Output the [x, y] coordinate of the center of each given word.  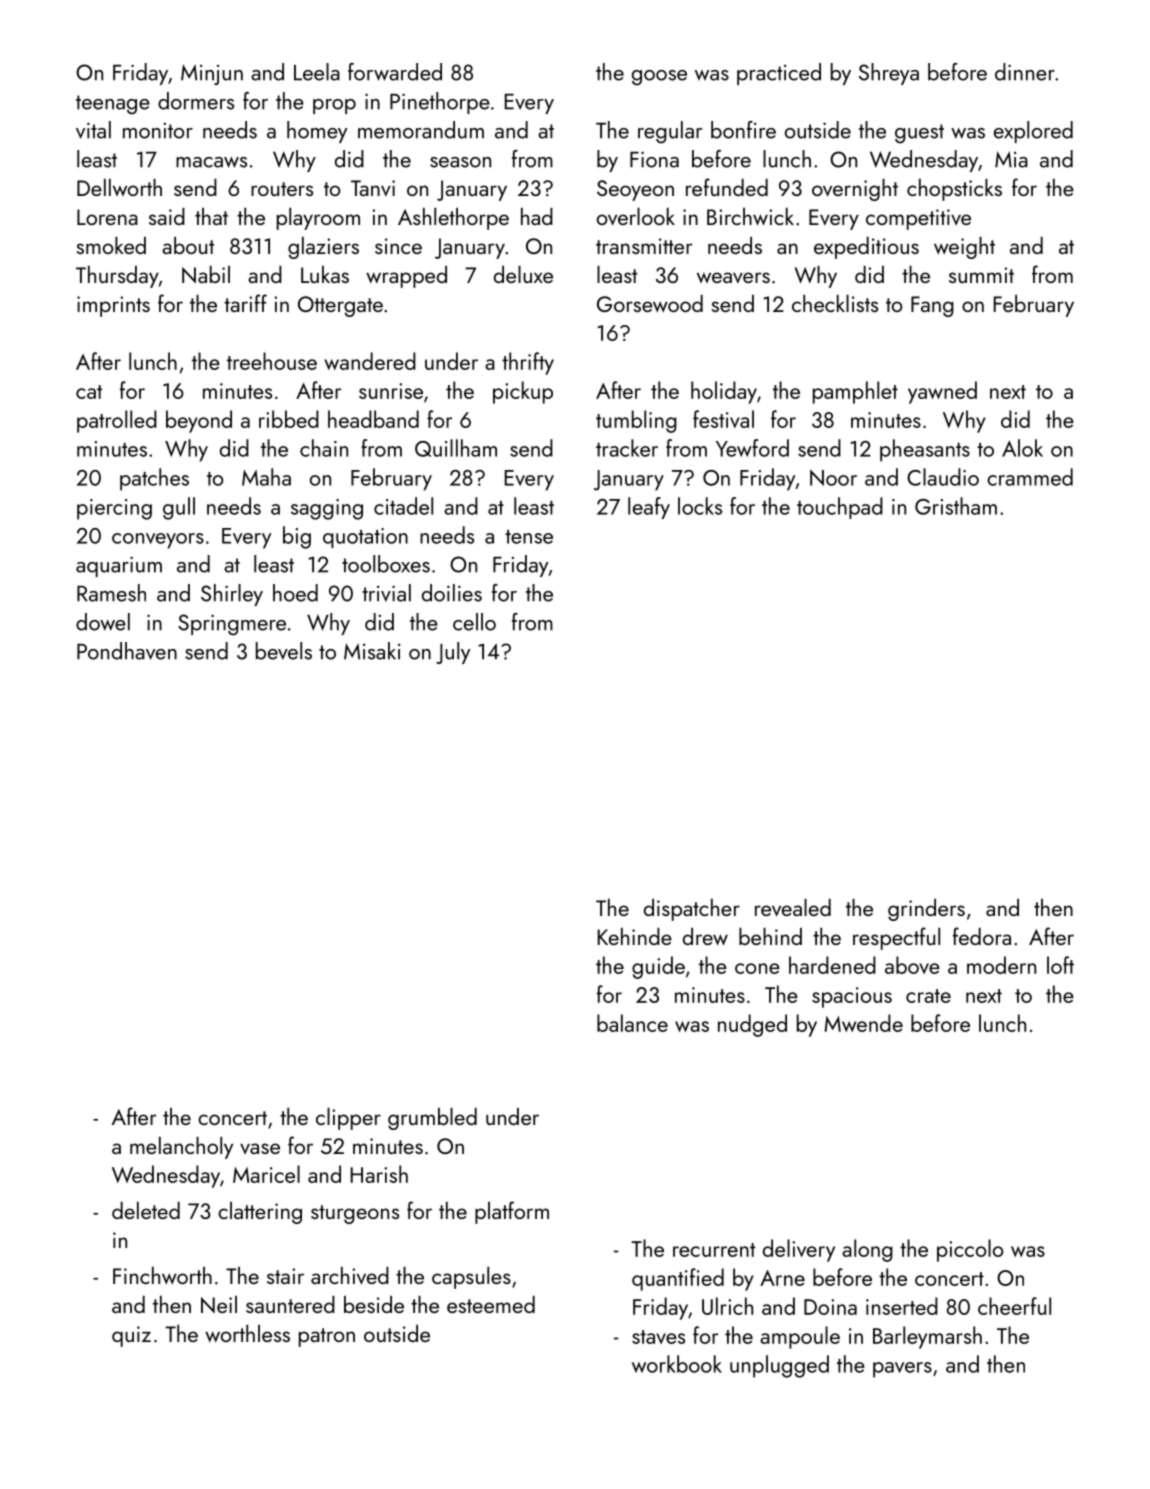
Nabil [206, 275]
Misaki [372, 651]
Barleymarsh [927, 1337]
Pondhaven [127, 651]
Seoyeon [635, 190]
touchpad [840, 508]
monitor [158, 131]
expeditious [866, 248]
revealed [793, 908]
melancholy [181, 1148]
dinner [1025, 72]
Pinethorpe [440, 103]
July [453, 653]
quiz [131, 1336]
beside [374, 1304]
